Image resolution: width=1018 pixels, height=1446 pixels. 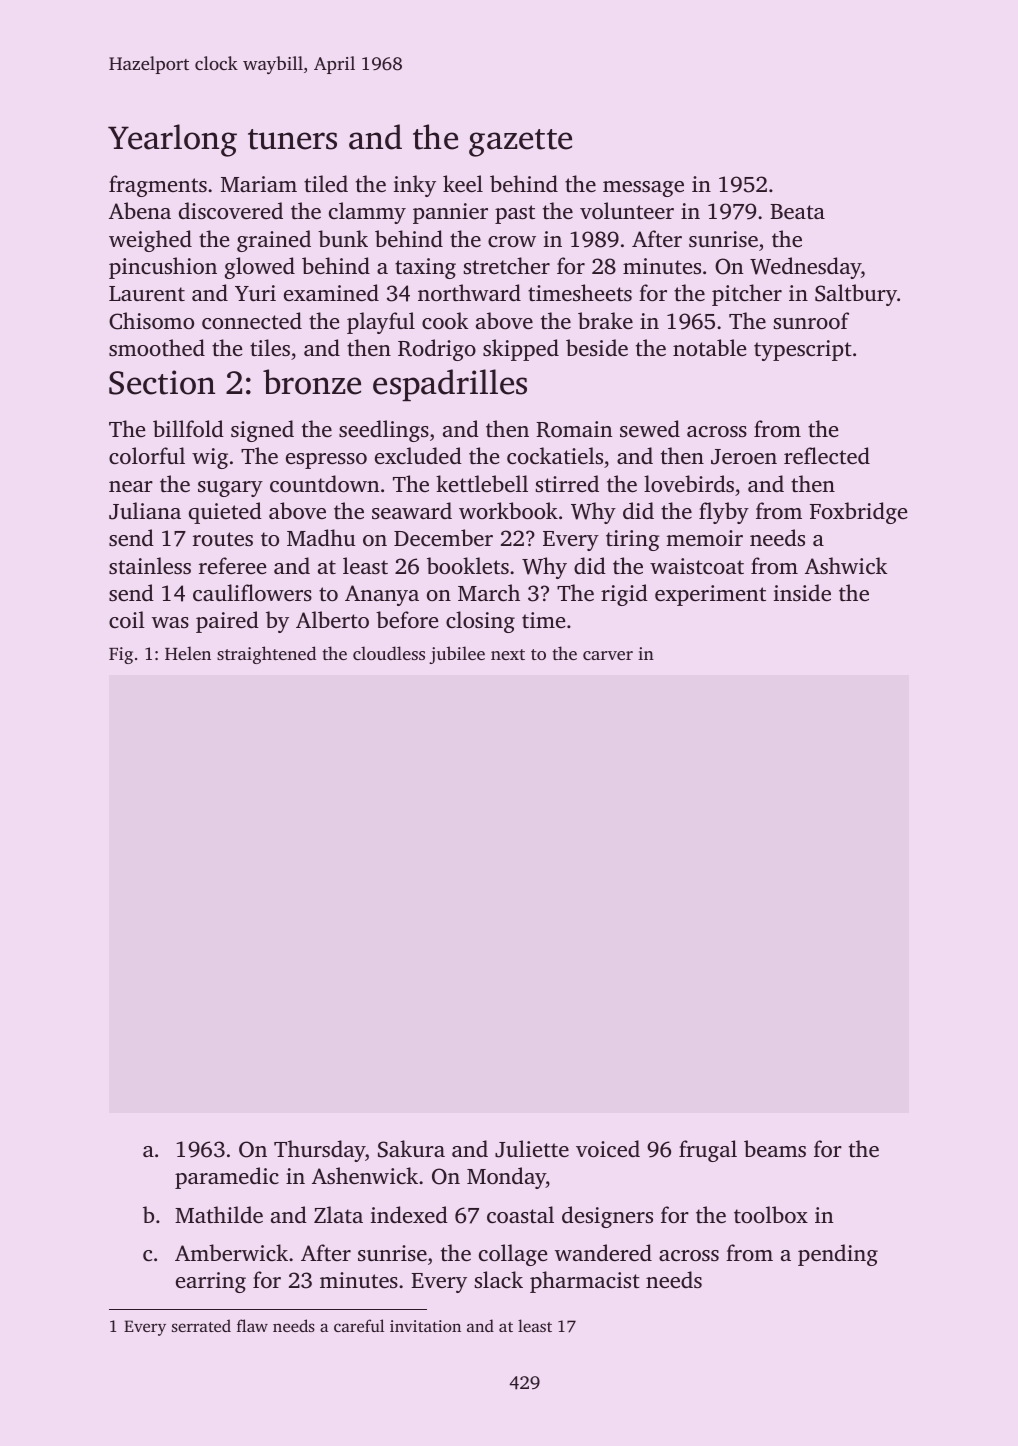 I want to click on message, so click(x=643, y=189).
